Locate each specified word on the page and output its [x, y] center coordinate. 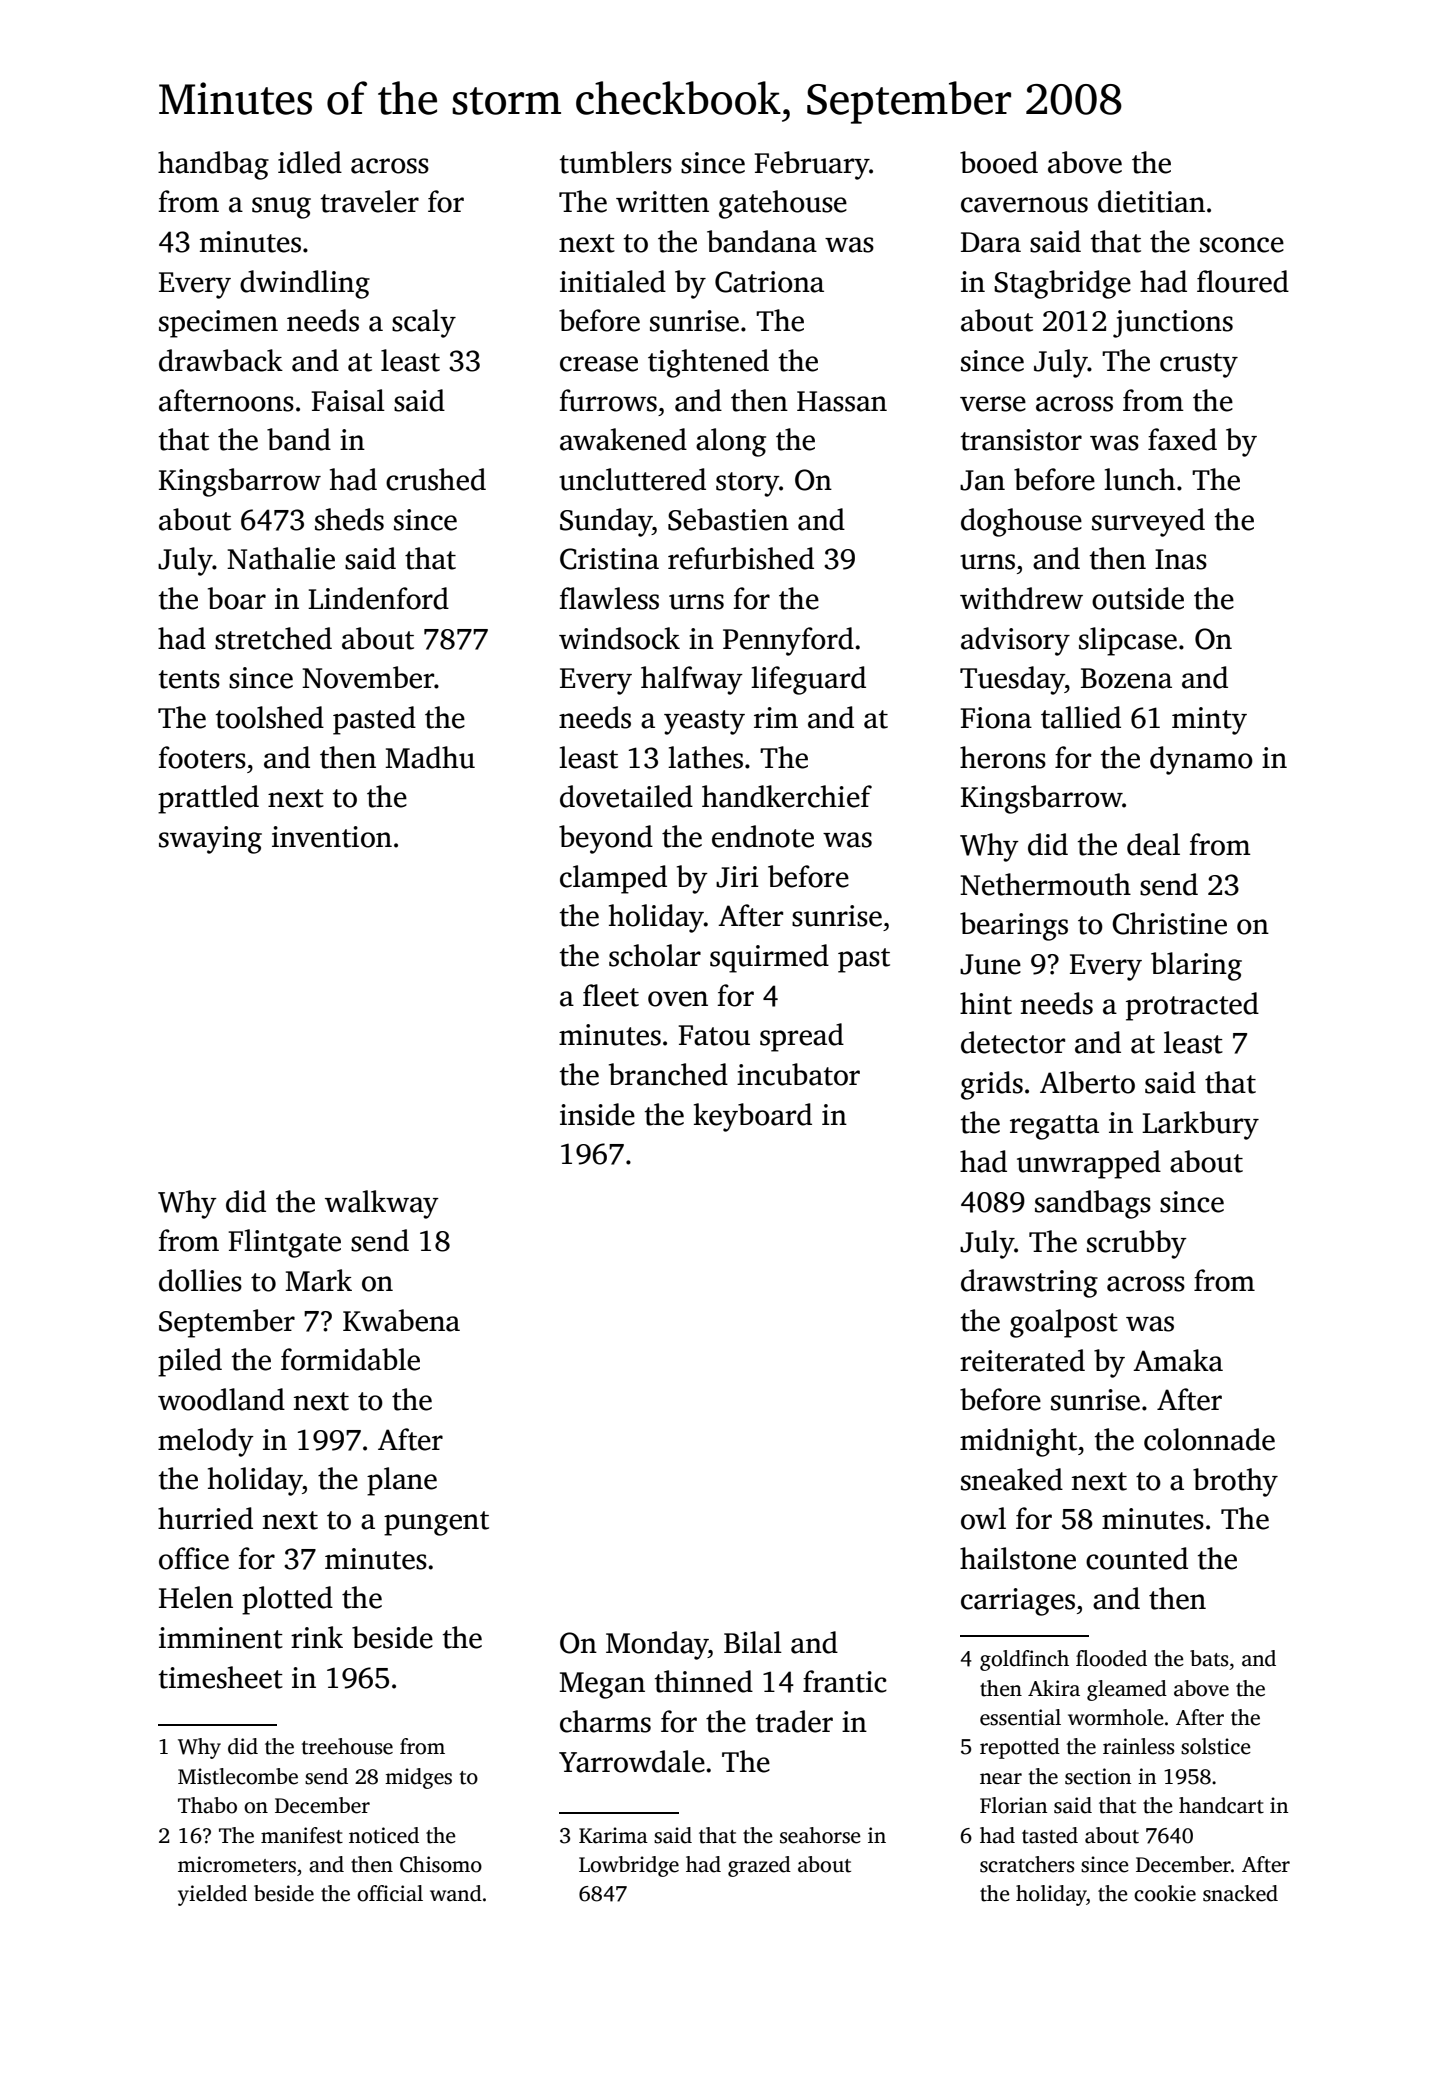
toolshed [270, 717]
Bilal [753, 1642]
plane [402, 1481]
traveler [370, 201]
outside [1138, 598]
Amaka [1178, 1360]
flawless [609, 598]
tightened [708, 363]
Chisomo [441, 1864]
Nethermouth [1045, 884]
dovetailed [626, 796]
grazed [759, 1866]
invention [332, 837]
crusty [1199, 365]
